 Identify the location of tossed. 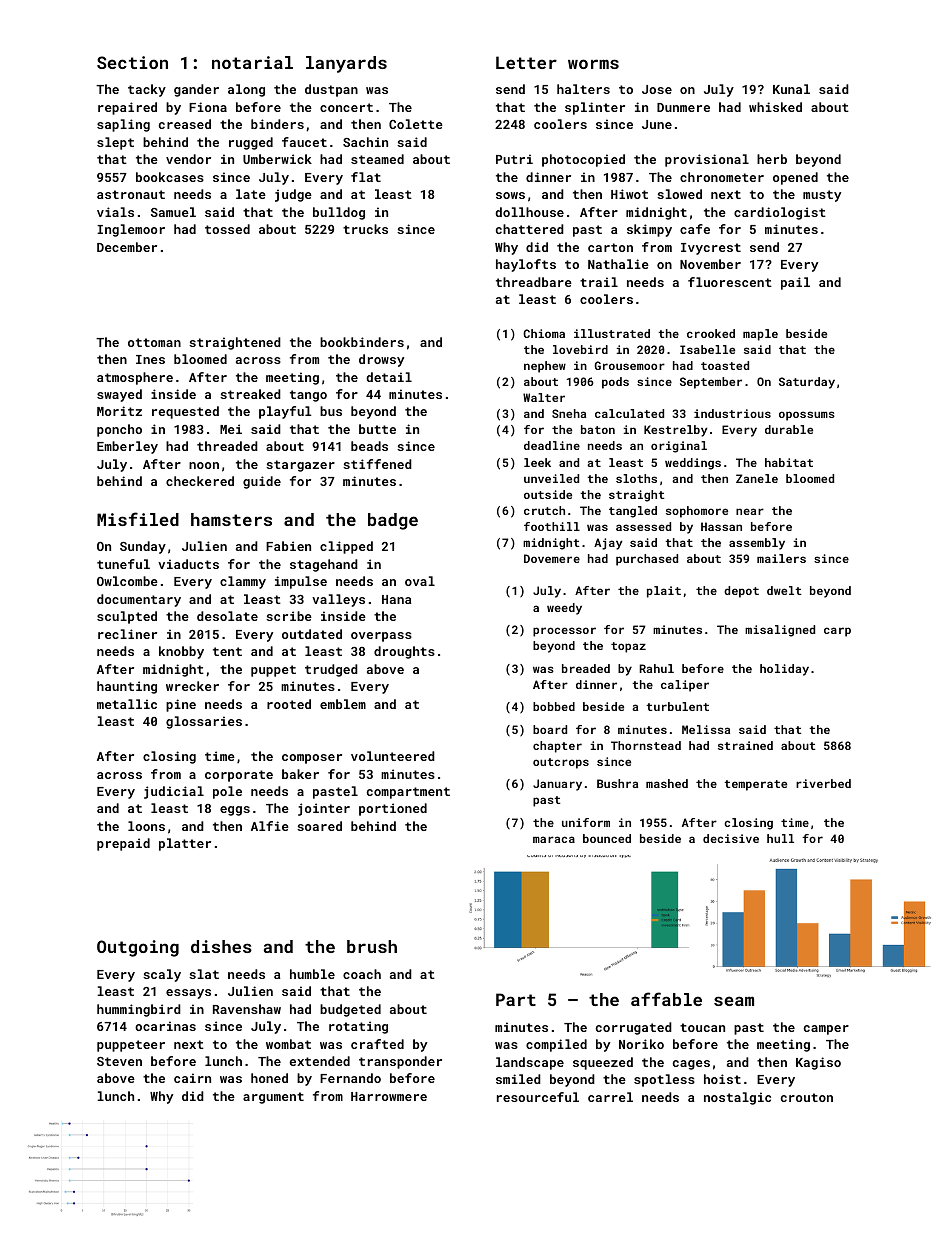
(227, 229).
